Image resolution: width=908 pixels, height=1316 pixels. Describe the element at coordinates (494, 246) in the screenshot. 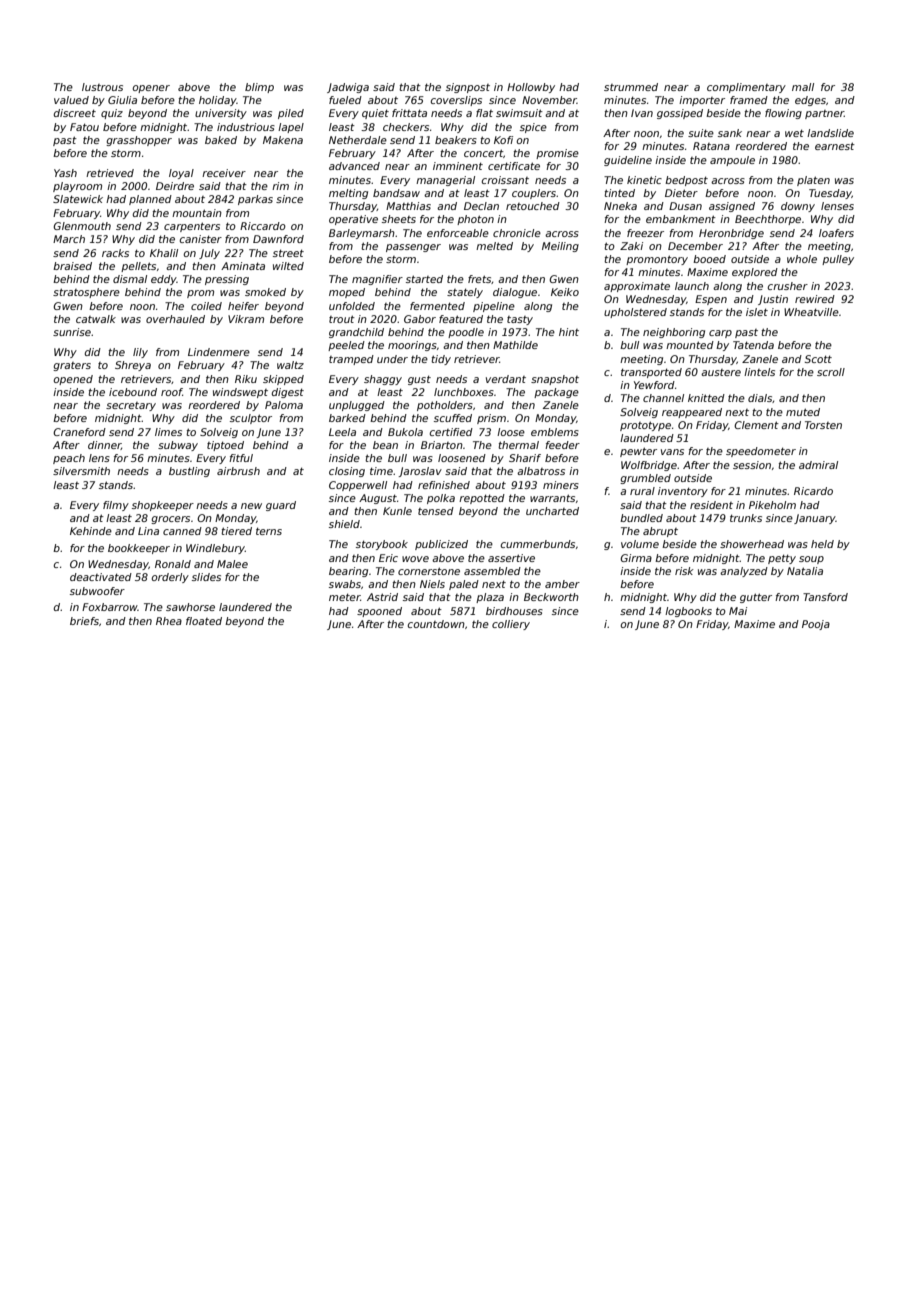

I see `melted` at that location.
